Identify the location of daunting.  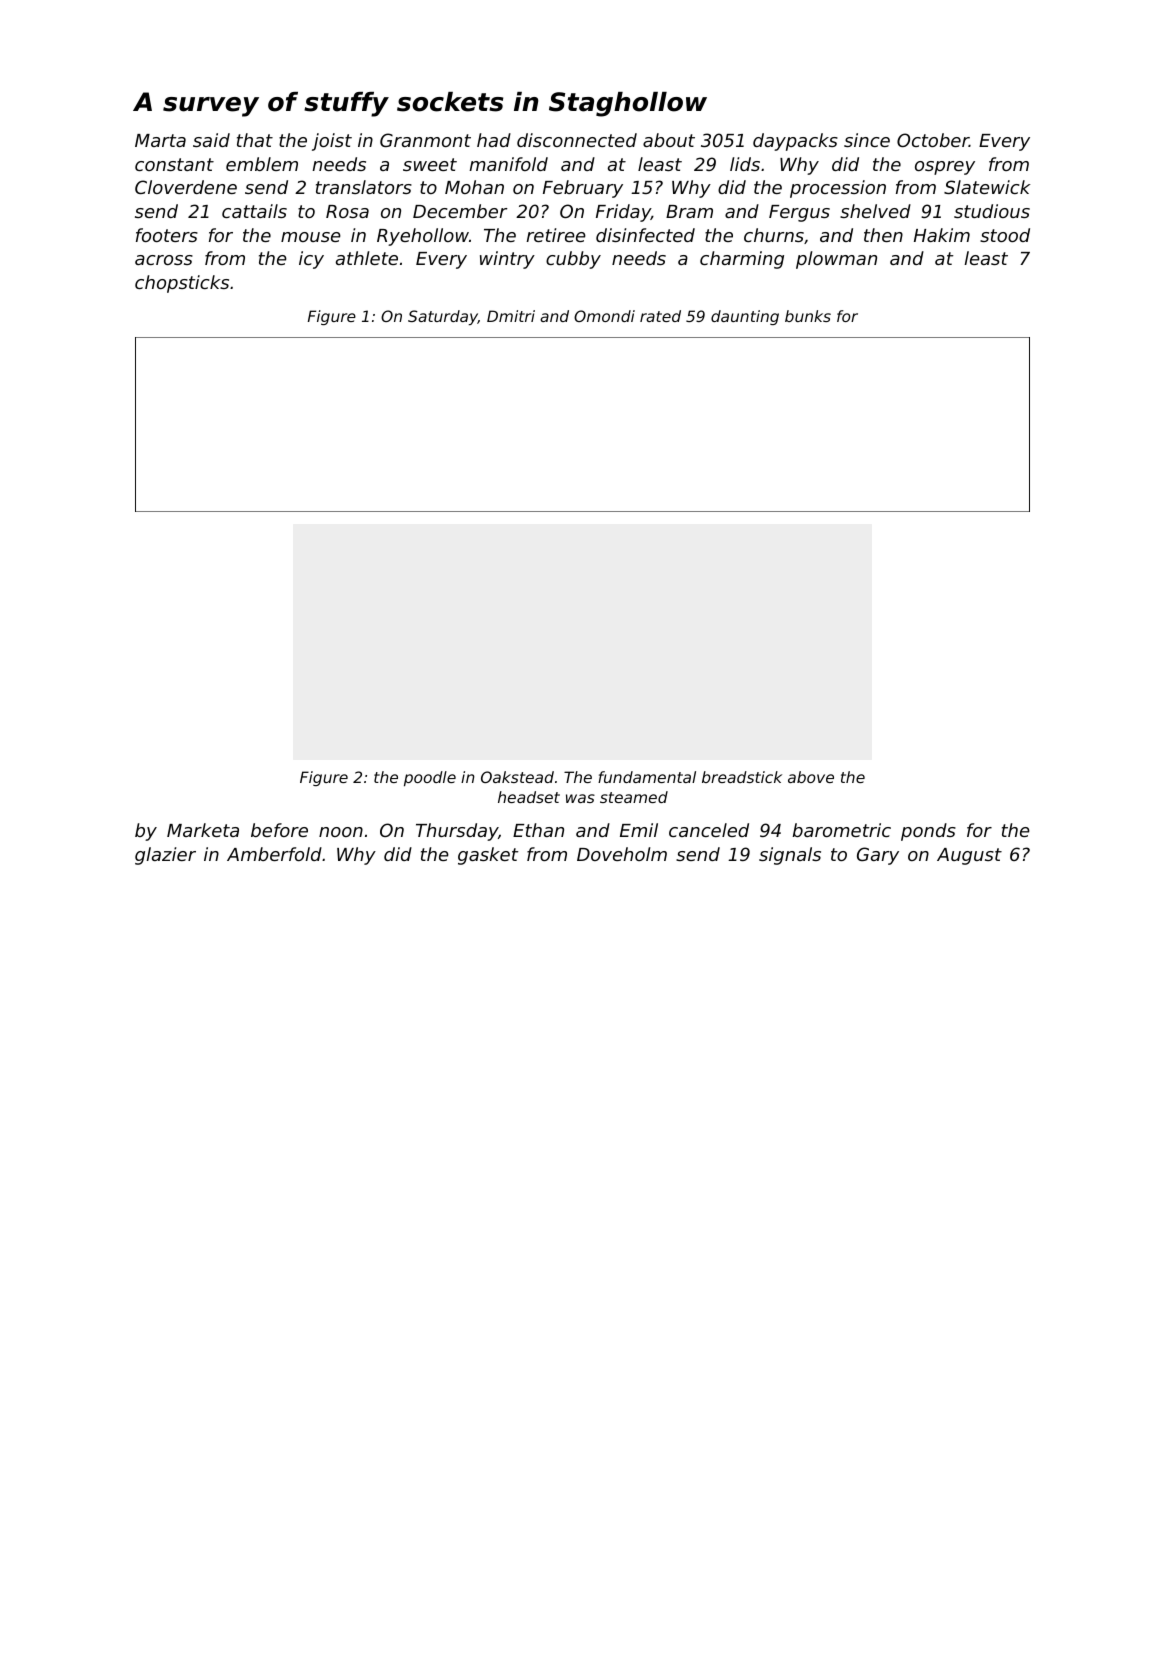
(745, 317).
